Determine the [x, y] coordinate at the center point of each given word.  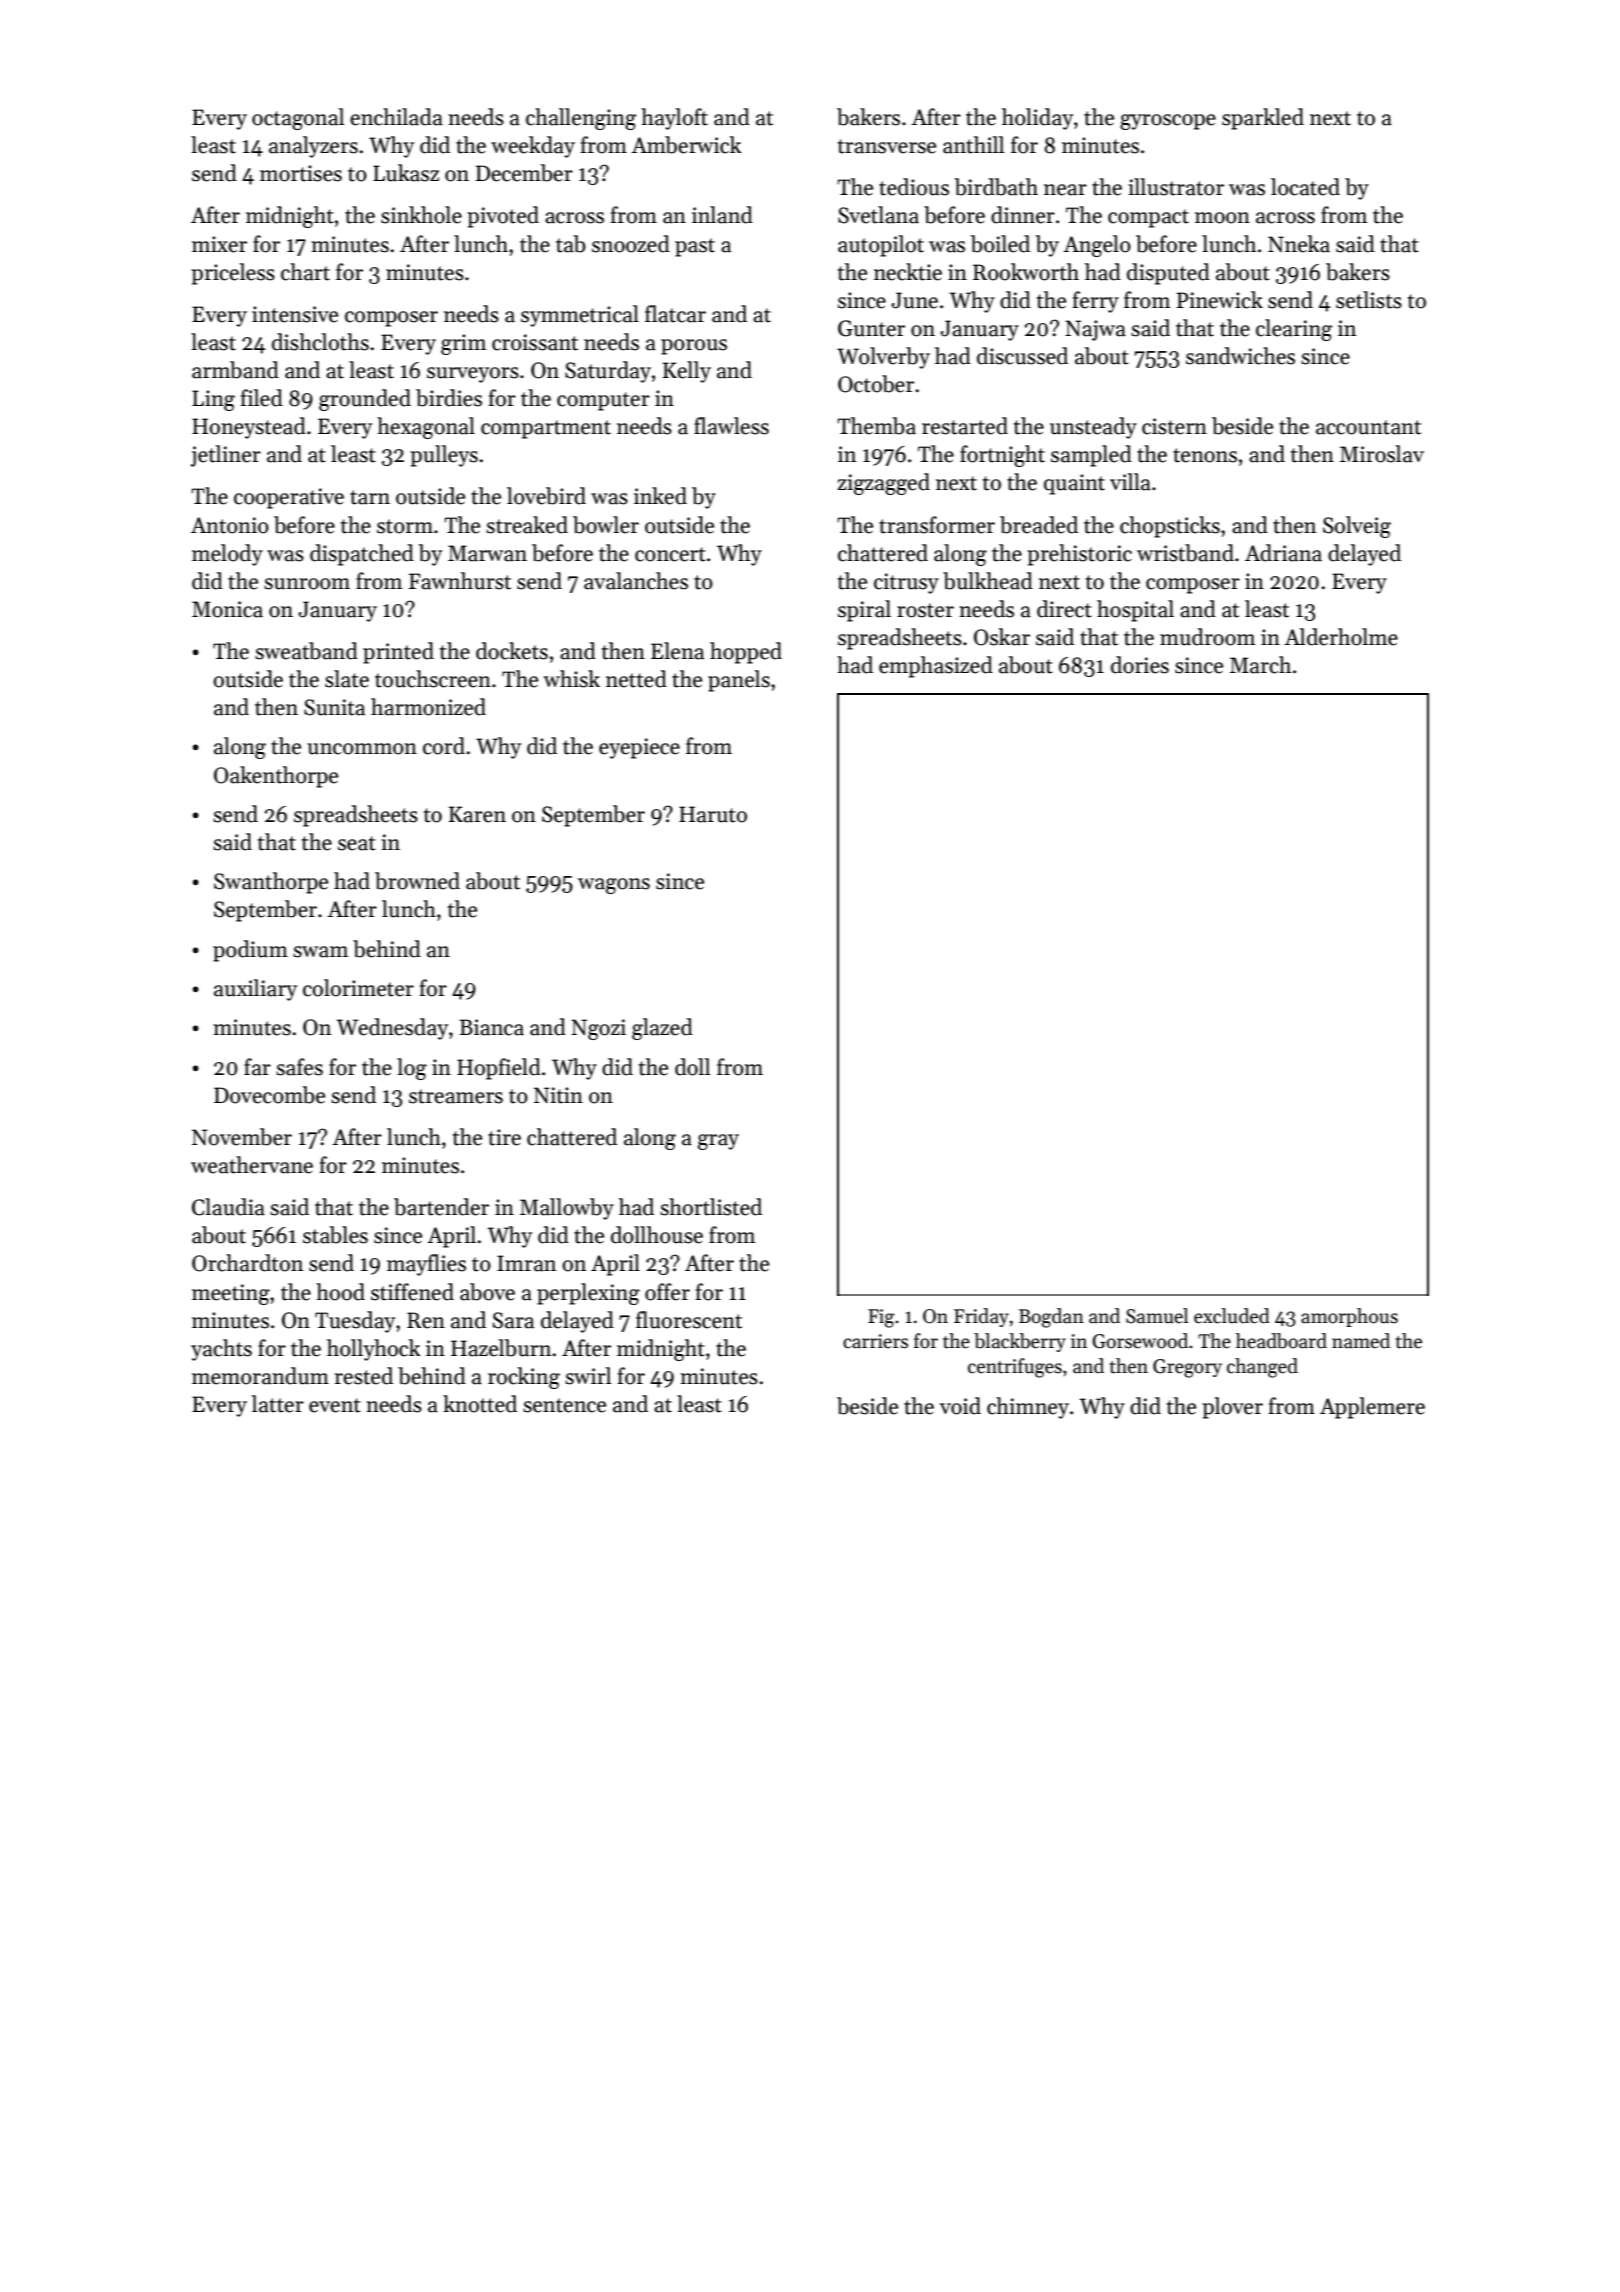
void [960, 1406]
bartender [441, 1207]
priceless [233, 274]
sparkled [1263, 119]
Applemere [1372, 1408]
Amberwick [686, 145]
